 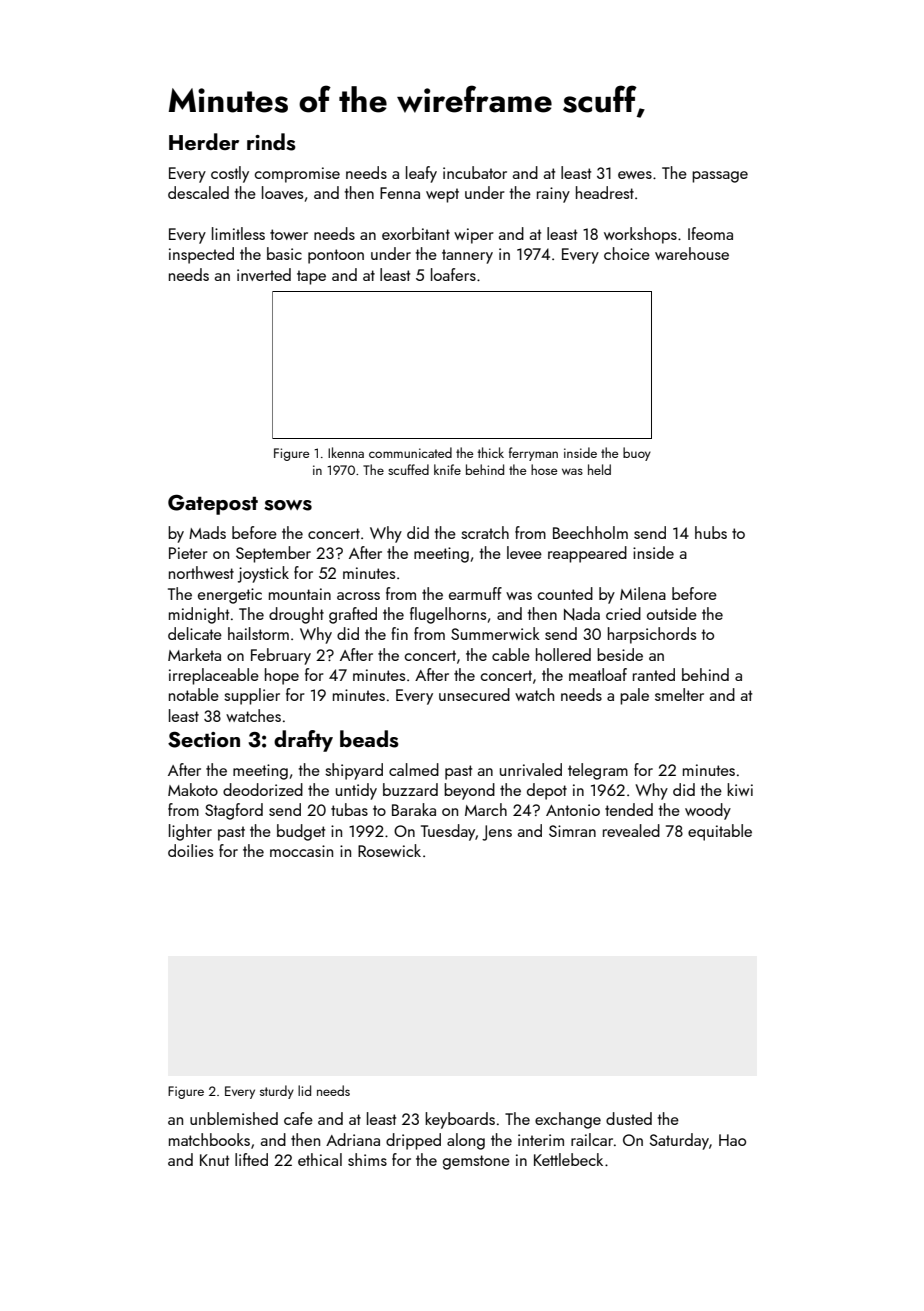 I want to click on lid, so click(x=304, y=1090).
